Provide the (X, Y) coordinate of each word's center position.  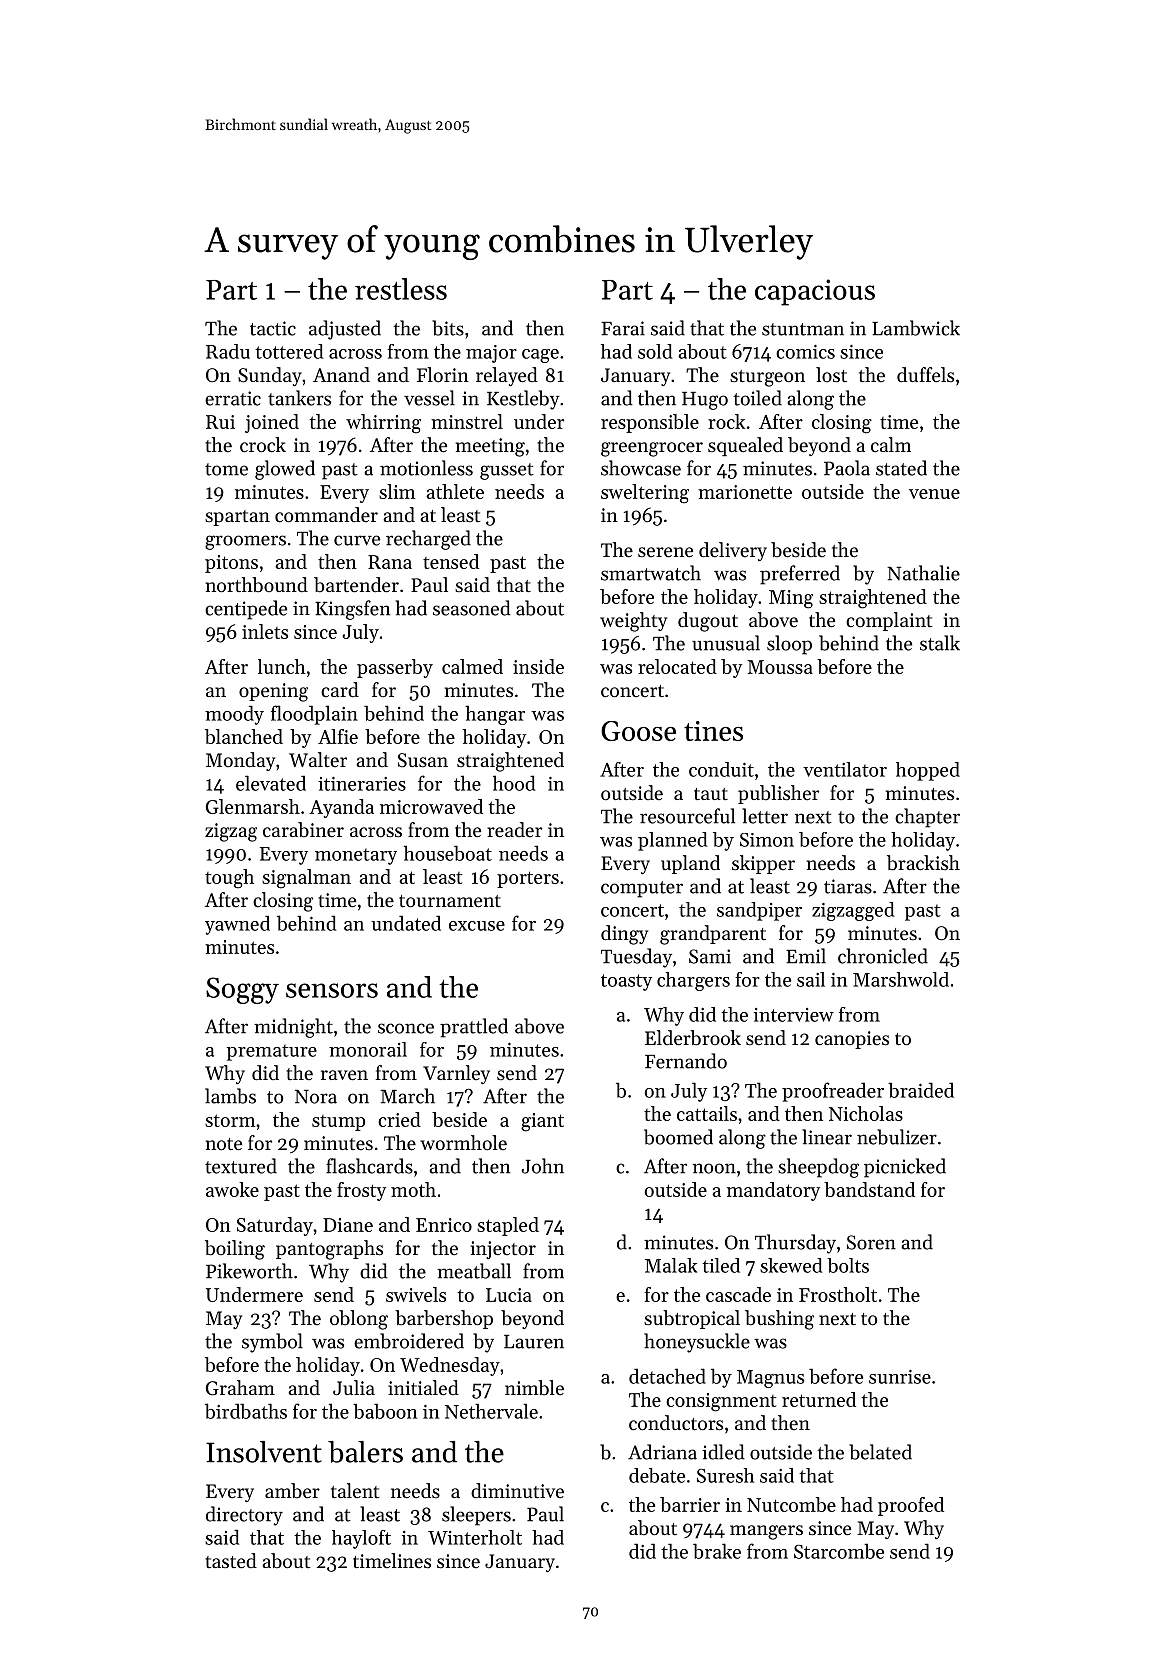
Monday (240, 761)
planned (673, 841)
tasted (231, 1561)
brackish (923, 863)
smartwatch (651, 573)
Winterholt (475, 1537)
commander (326, 515)
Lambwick (916, 328)
